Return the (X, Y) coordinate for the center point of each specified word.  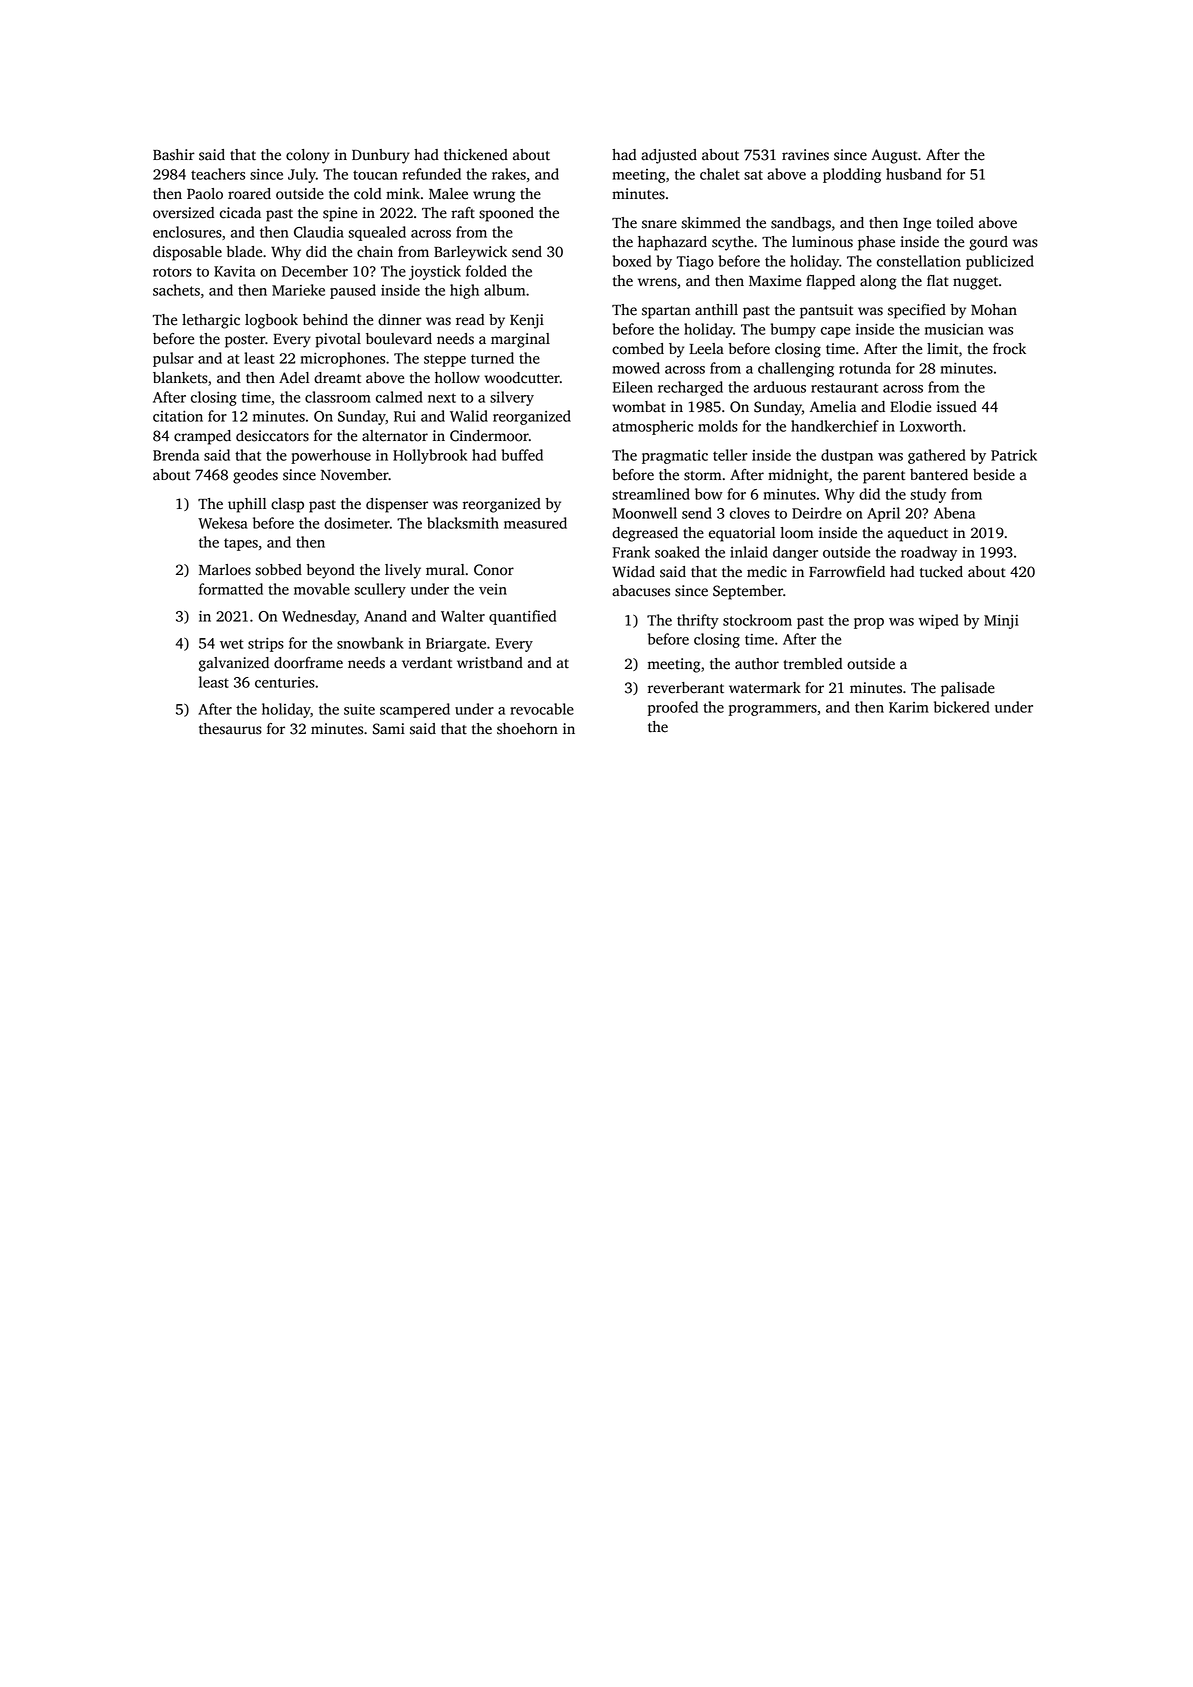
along (878, 282)
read (470, 320)
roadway (929, 553)
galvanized (234, 664)
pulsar (173, 359)
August (894, 156)
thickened (476, 155)
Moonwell (645, 513)
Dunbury (381, 156)
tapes (241, 544)
